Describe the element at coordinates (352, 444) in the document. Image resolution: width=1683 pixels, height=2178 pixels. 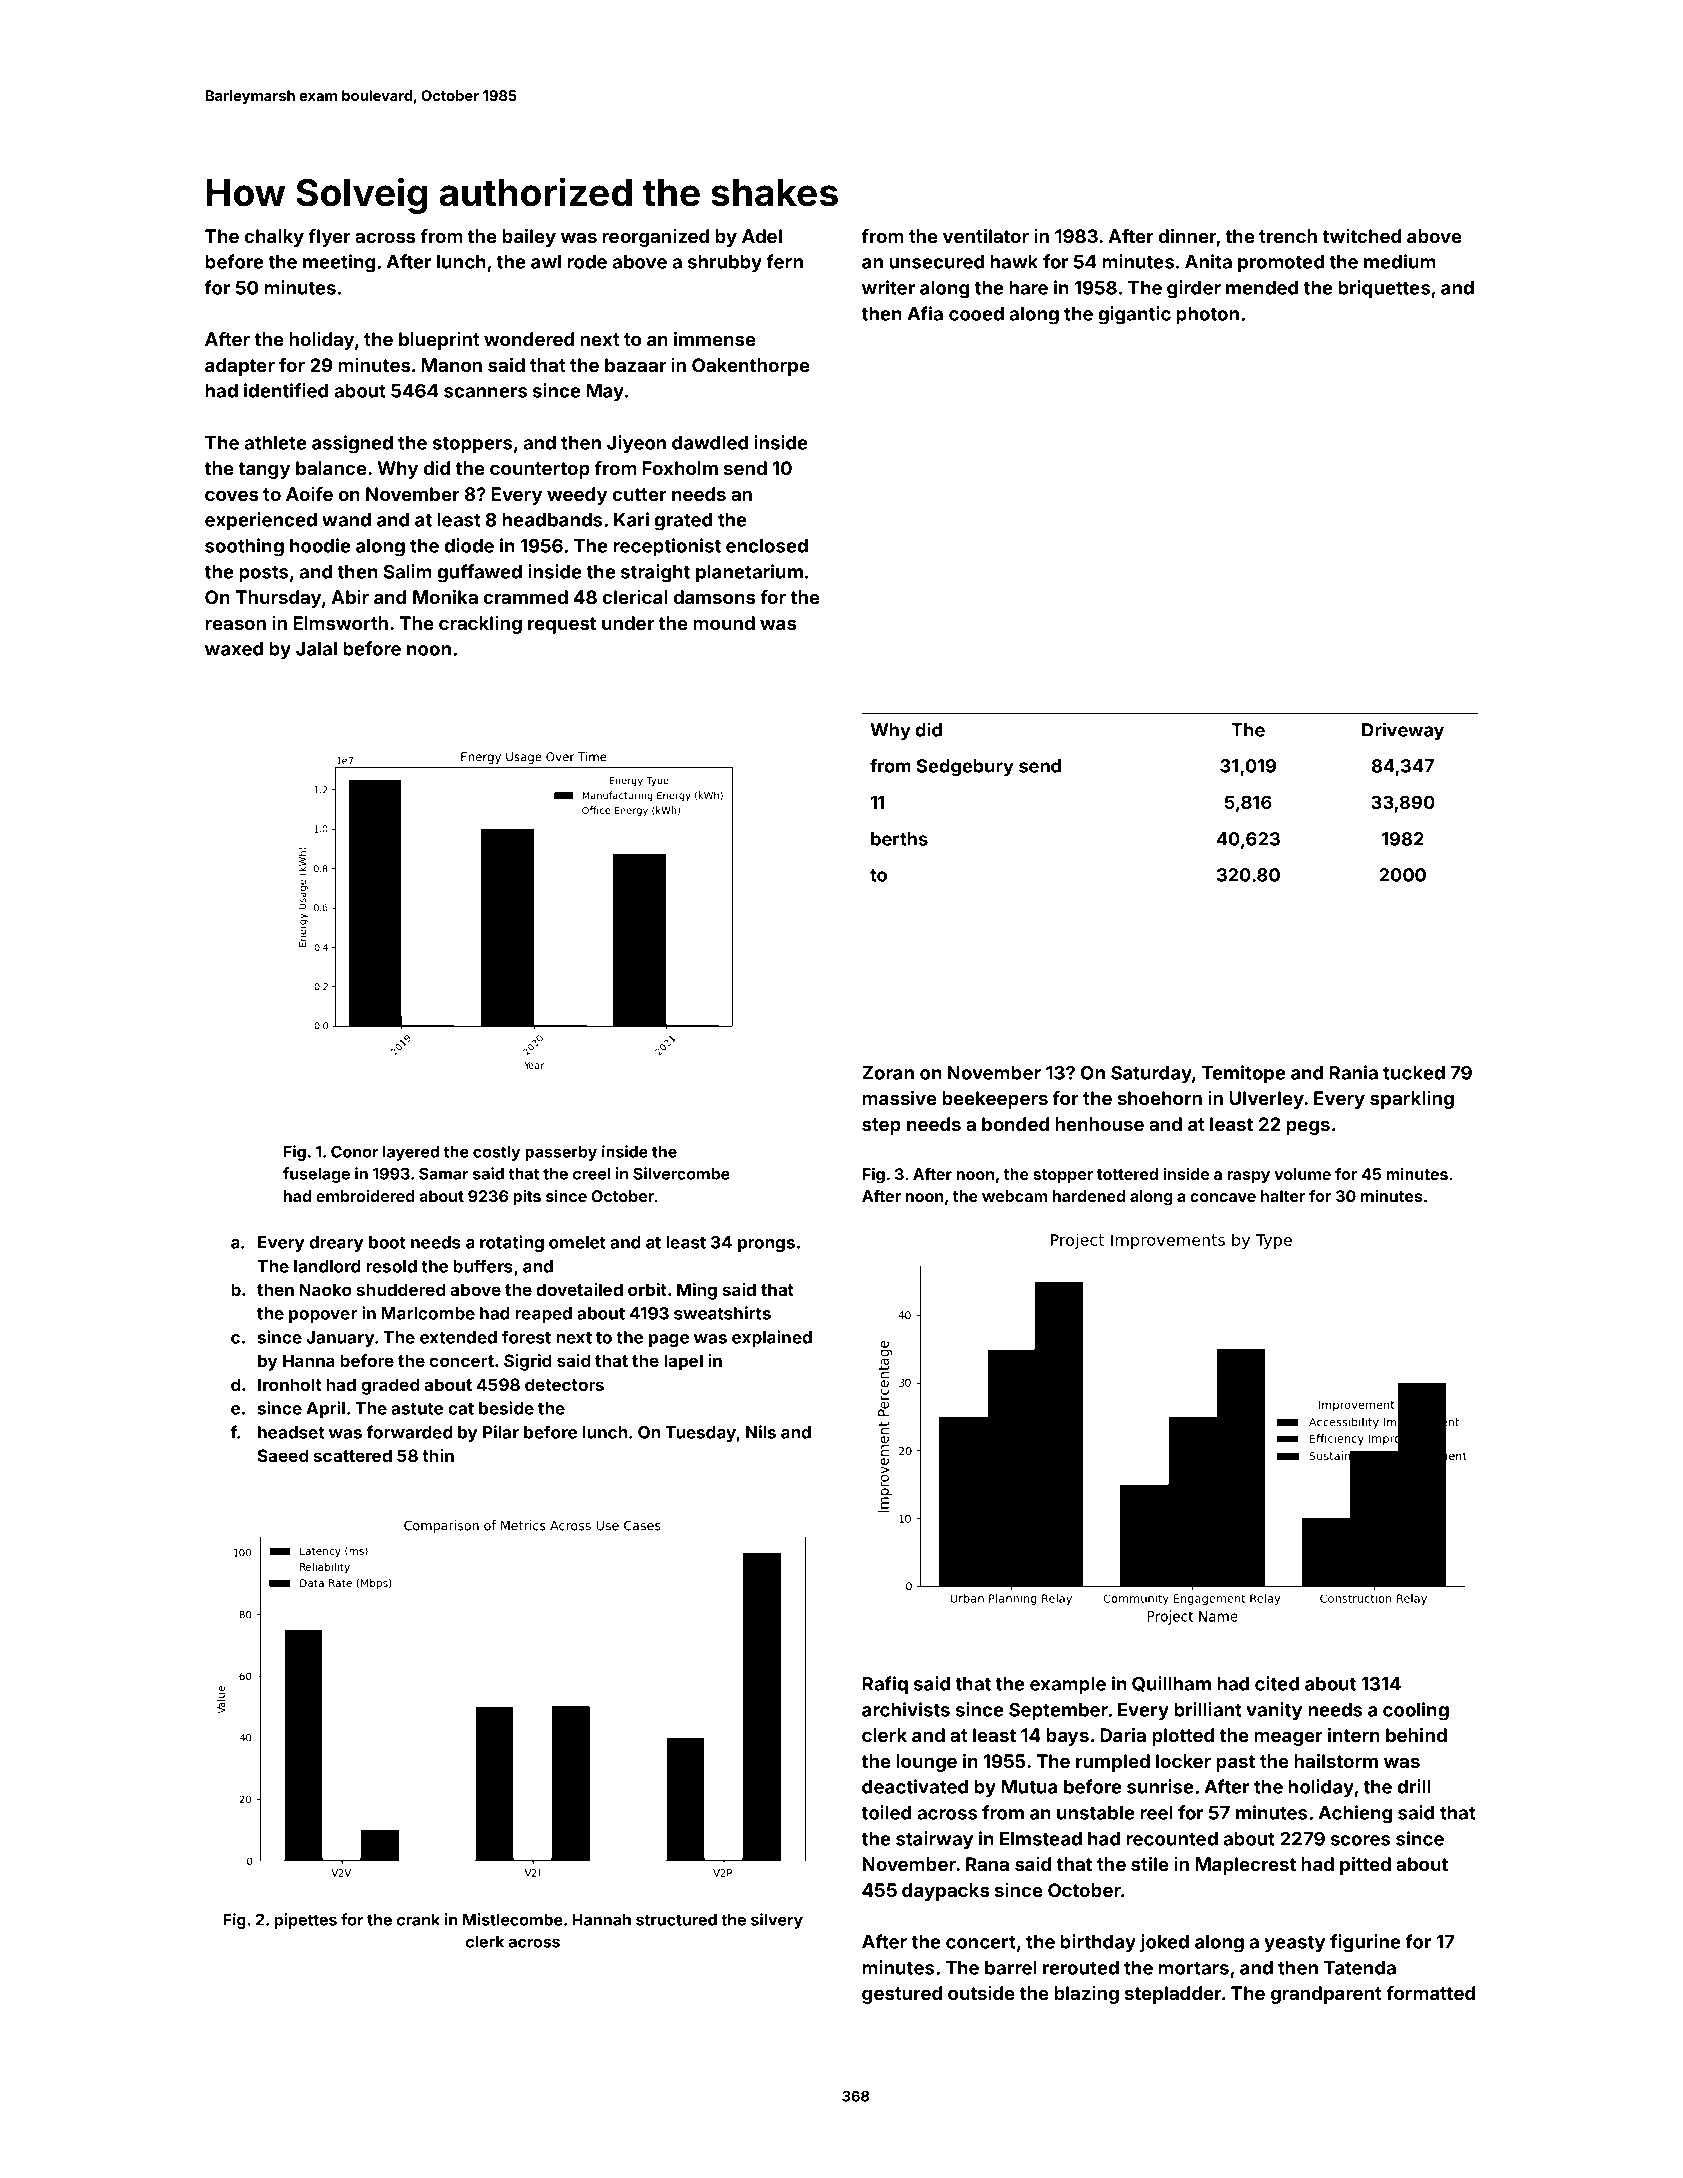
I see `assigned` at that location.
